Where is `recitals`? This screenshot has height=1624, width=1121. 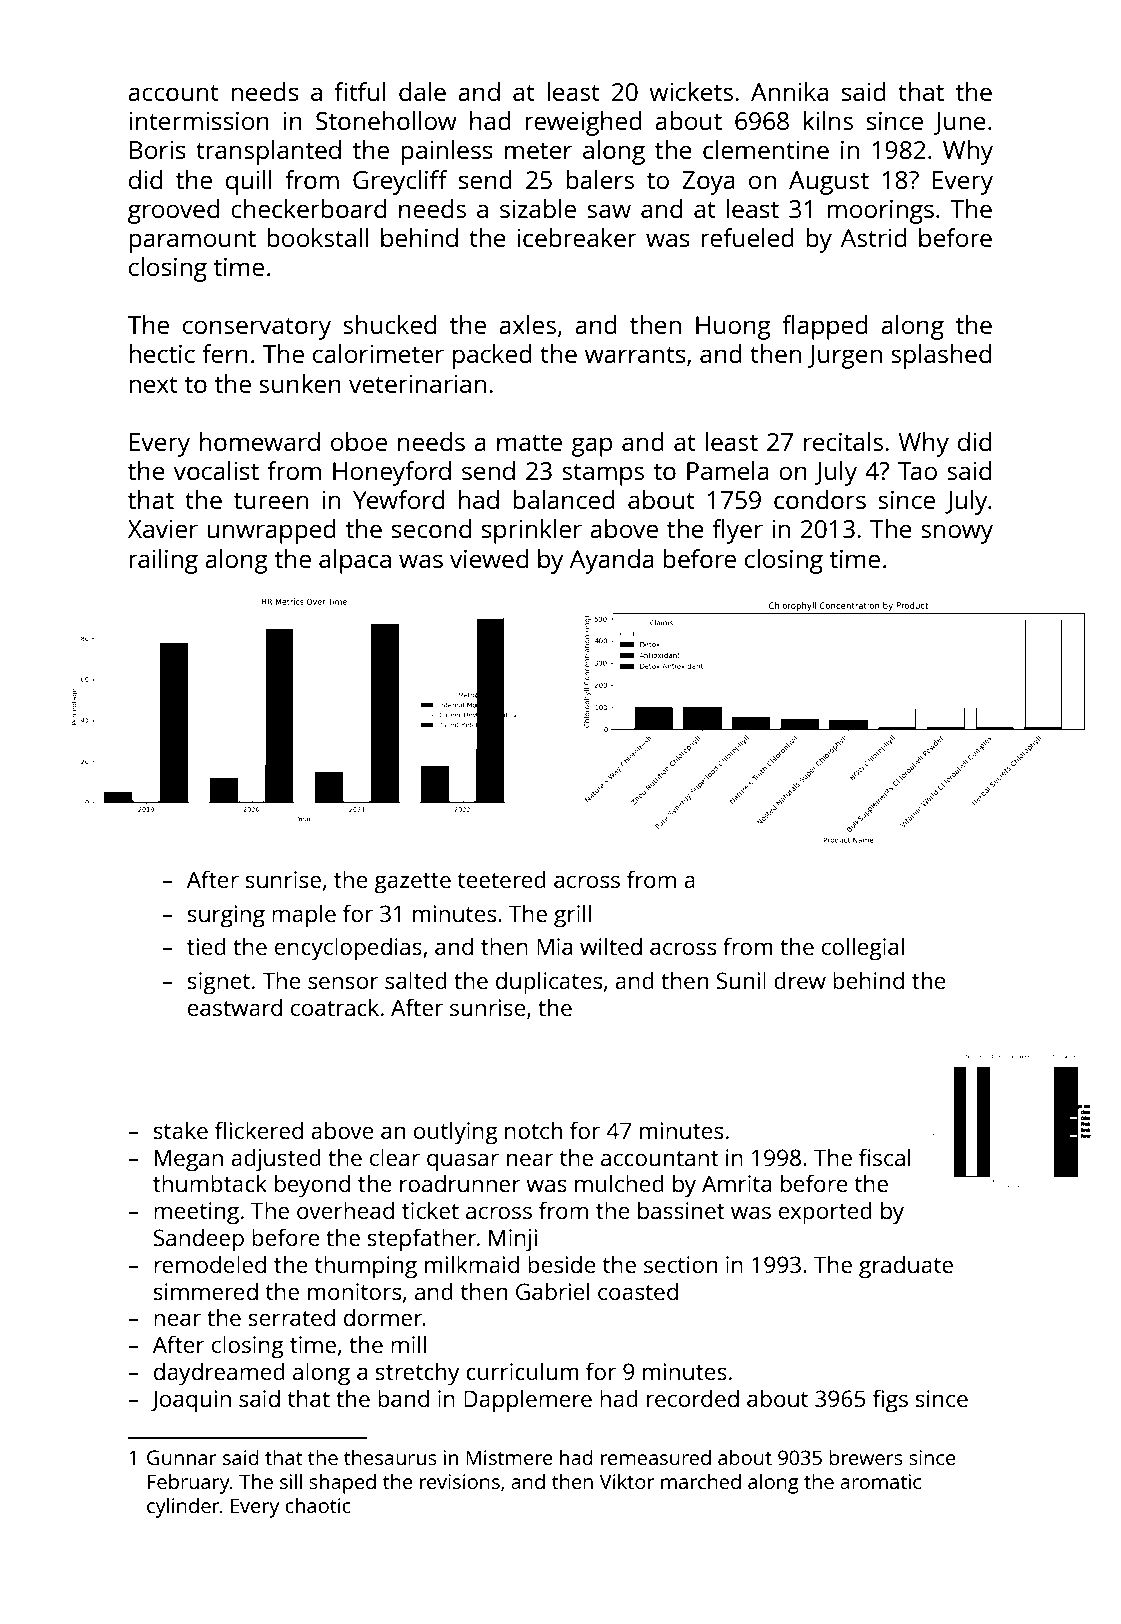
recitals is located at coordinates (843, 441).
